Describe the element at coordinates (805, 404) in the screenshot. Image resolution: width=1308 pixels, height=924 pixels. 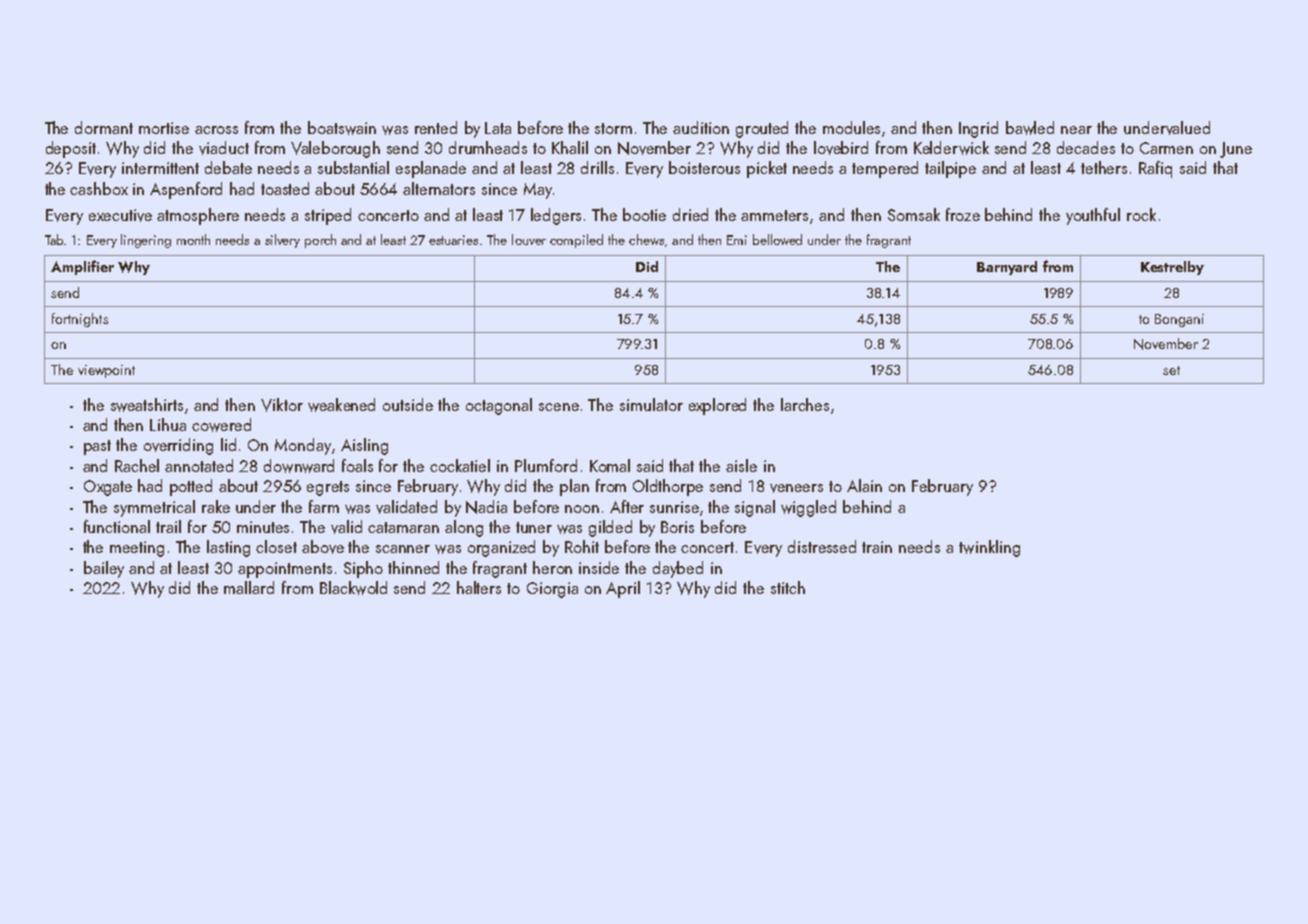
I see `larches` at that location.
